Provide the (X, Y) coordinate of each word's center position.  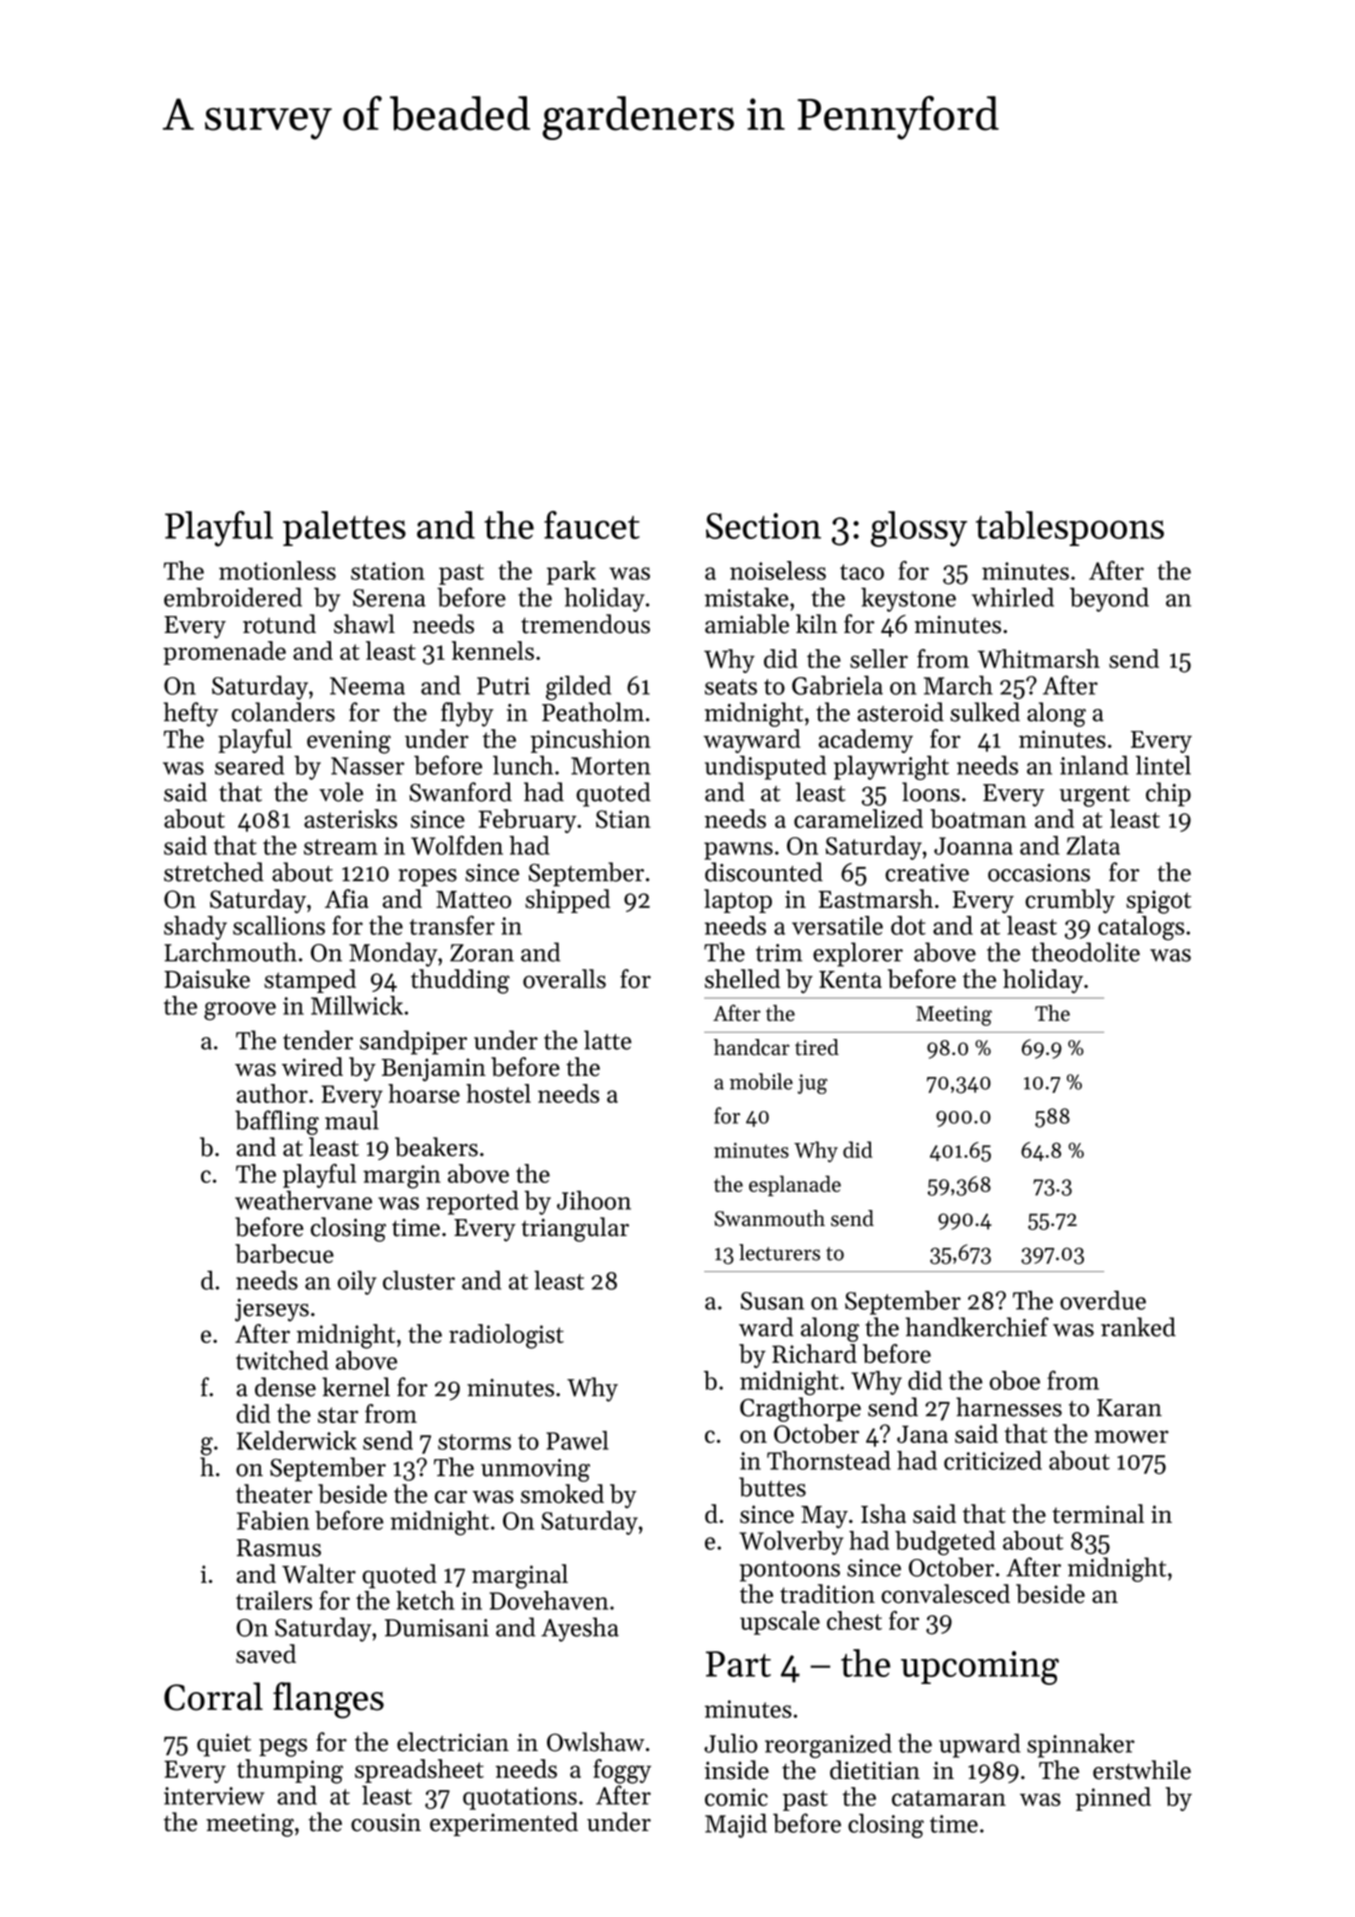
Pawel (577, 1440)
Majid (736, 1825)
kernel (356, 1387)
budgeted (945, 1543)
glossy (919, 529)
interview (214, 1796)
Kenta (850, 980)
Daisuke (207, 979)
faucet (592, 525)
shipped (567, 901)
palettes (344, 528)
